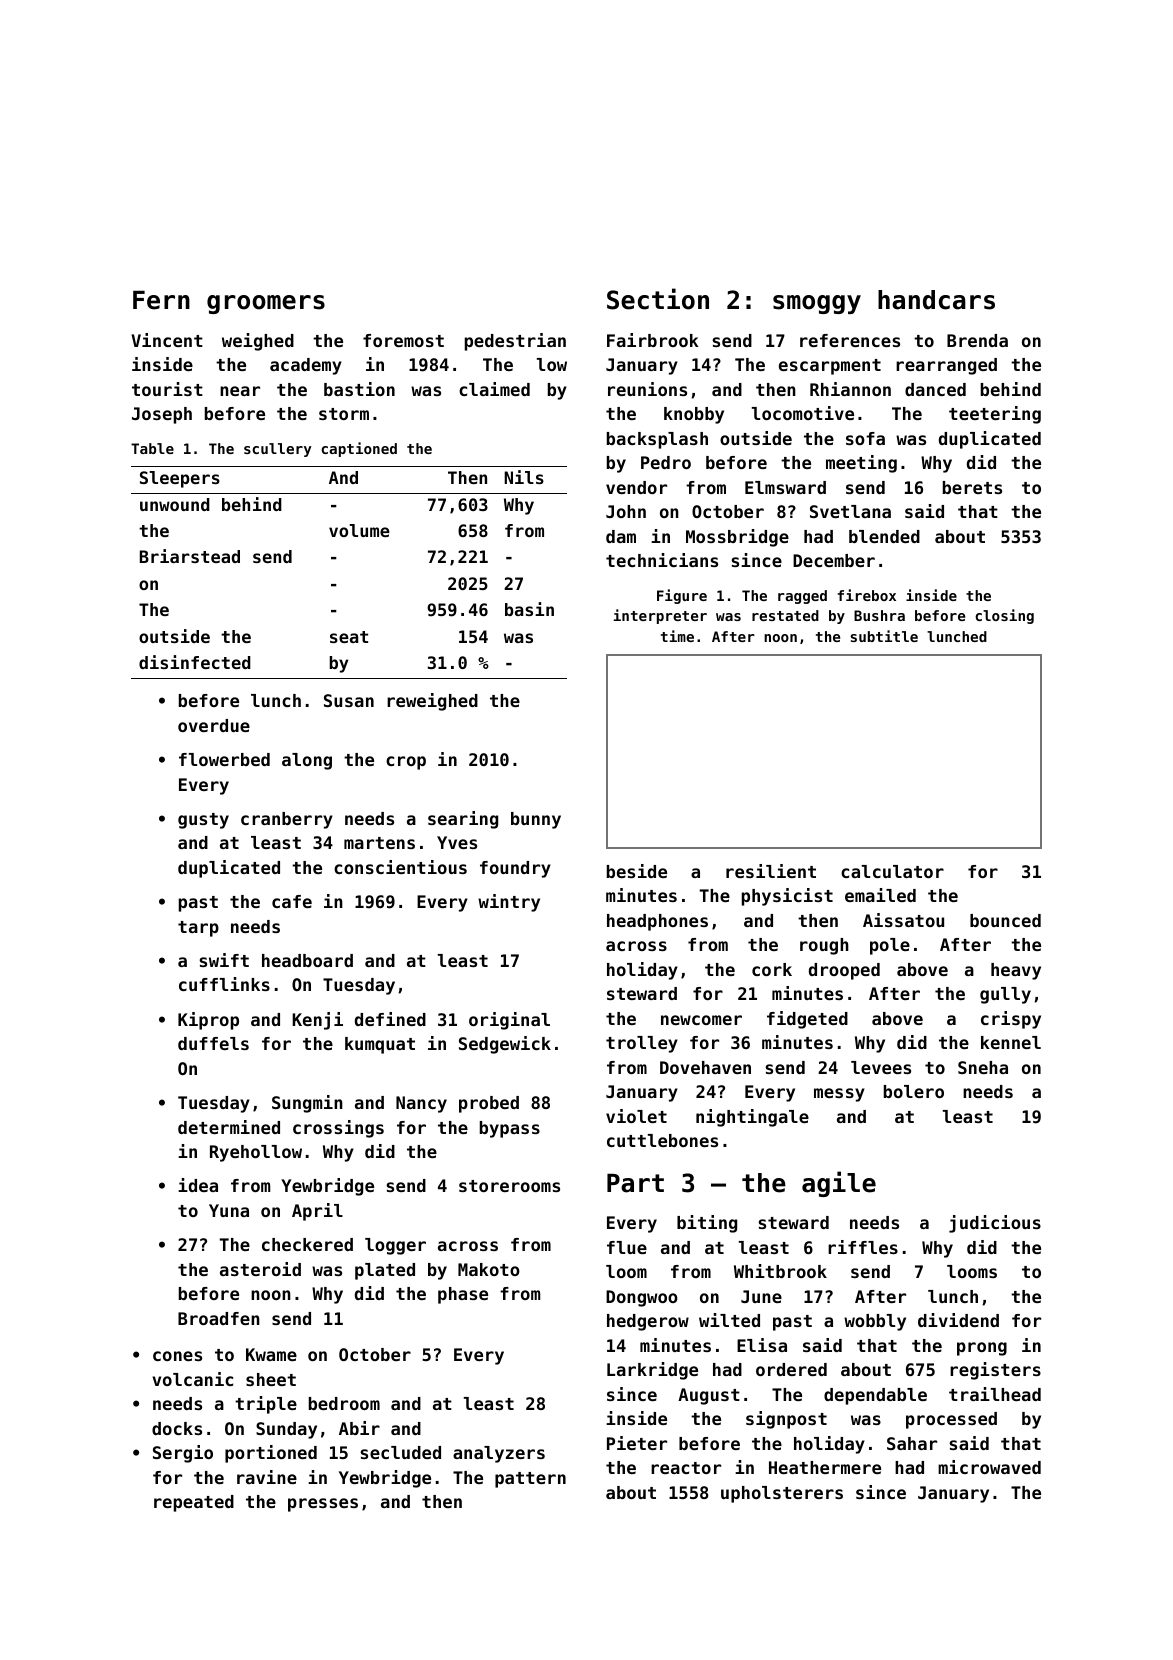 Image resolution: width=1173 pixels, height=1660 pixels. I want to click on asteroid, so click(260, 1269).
